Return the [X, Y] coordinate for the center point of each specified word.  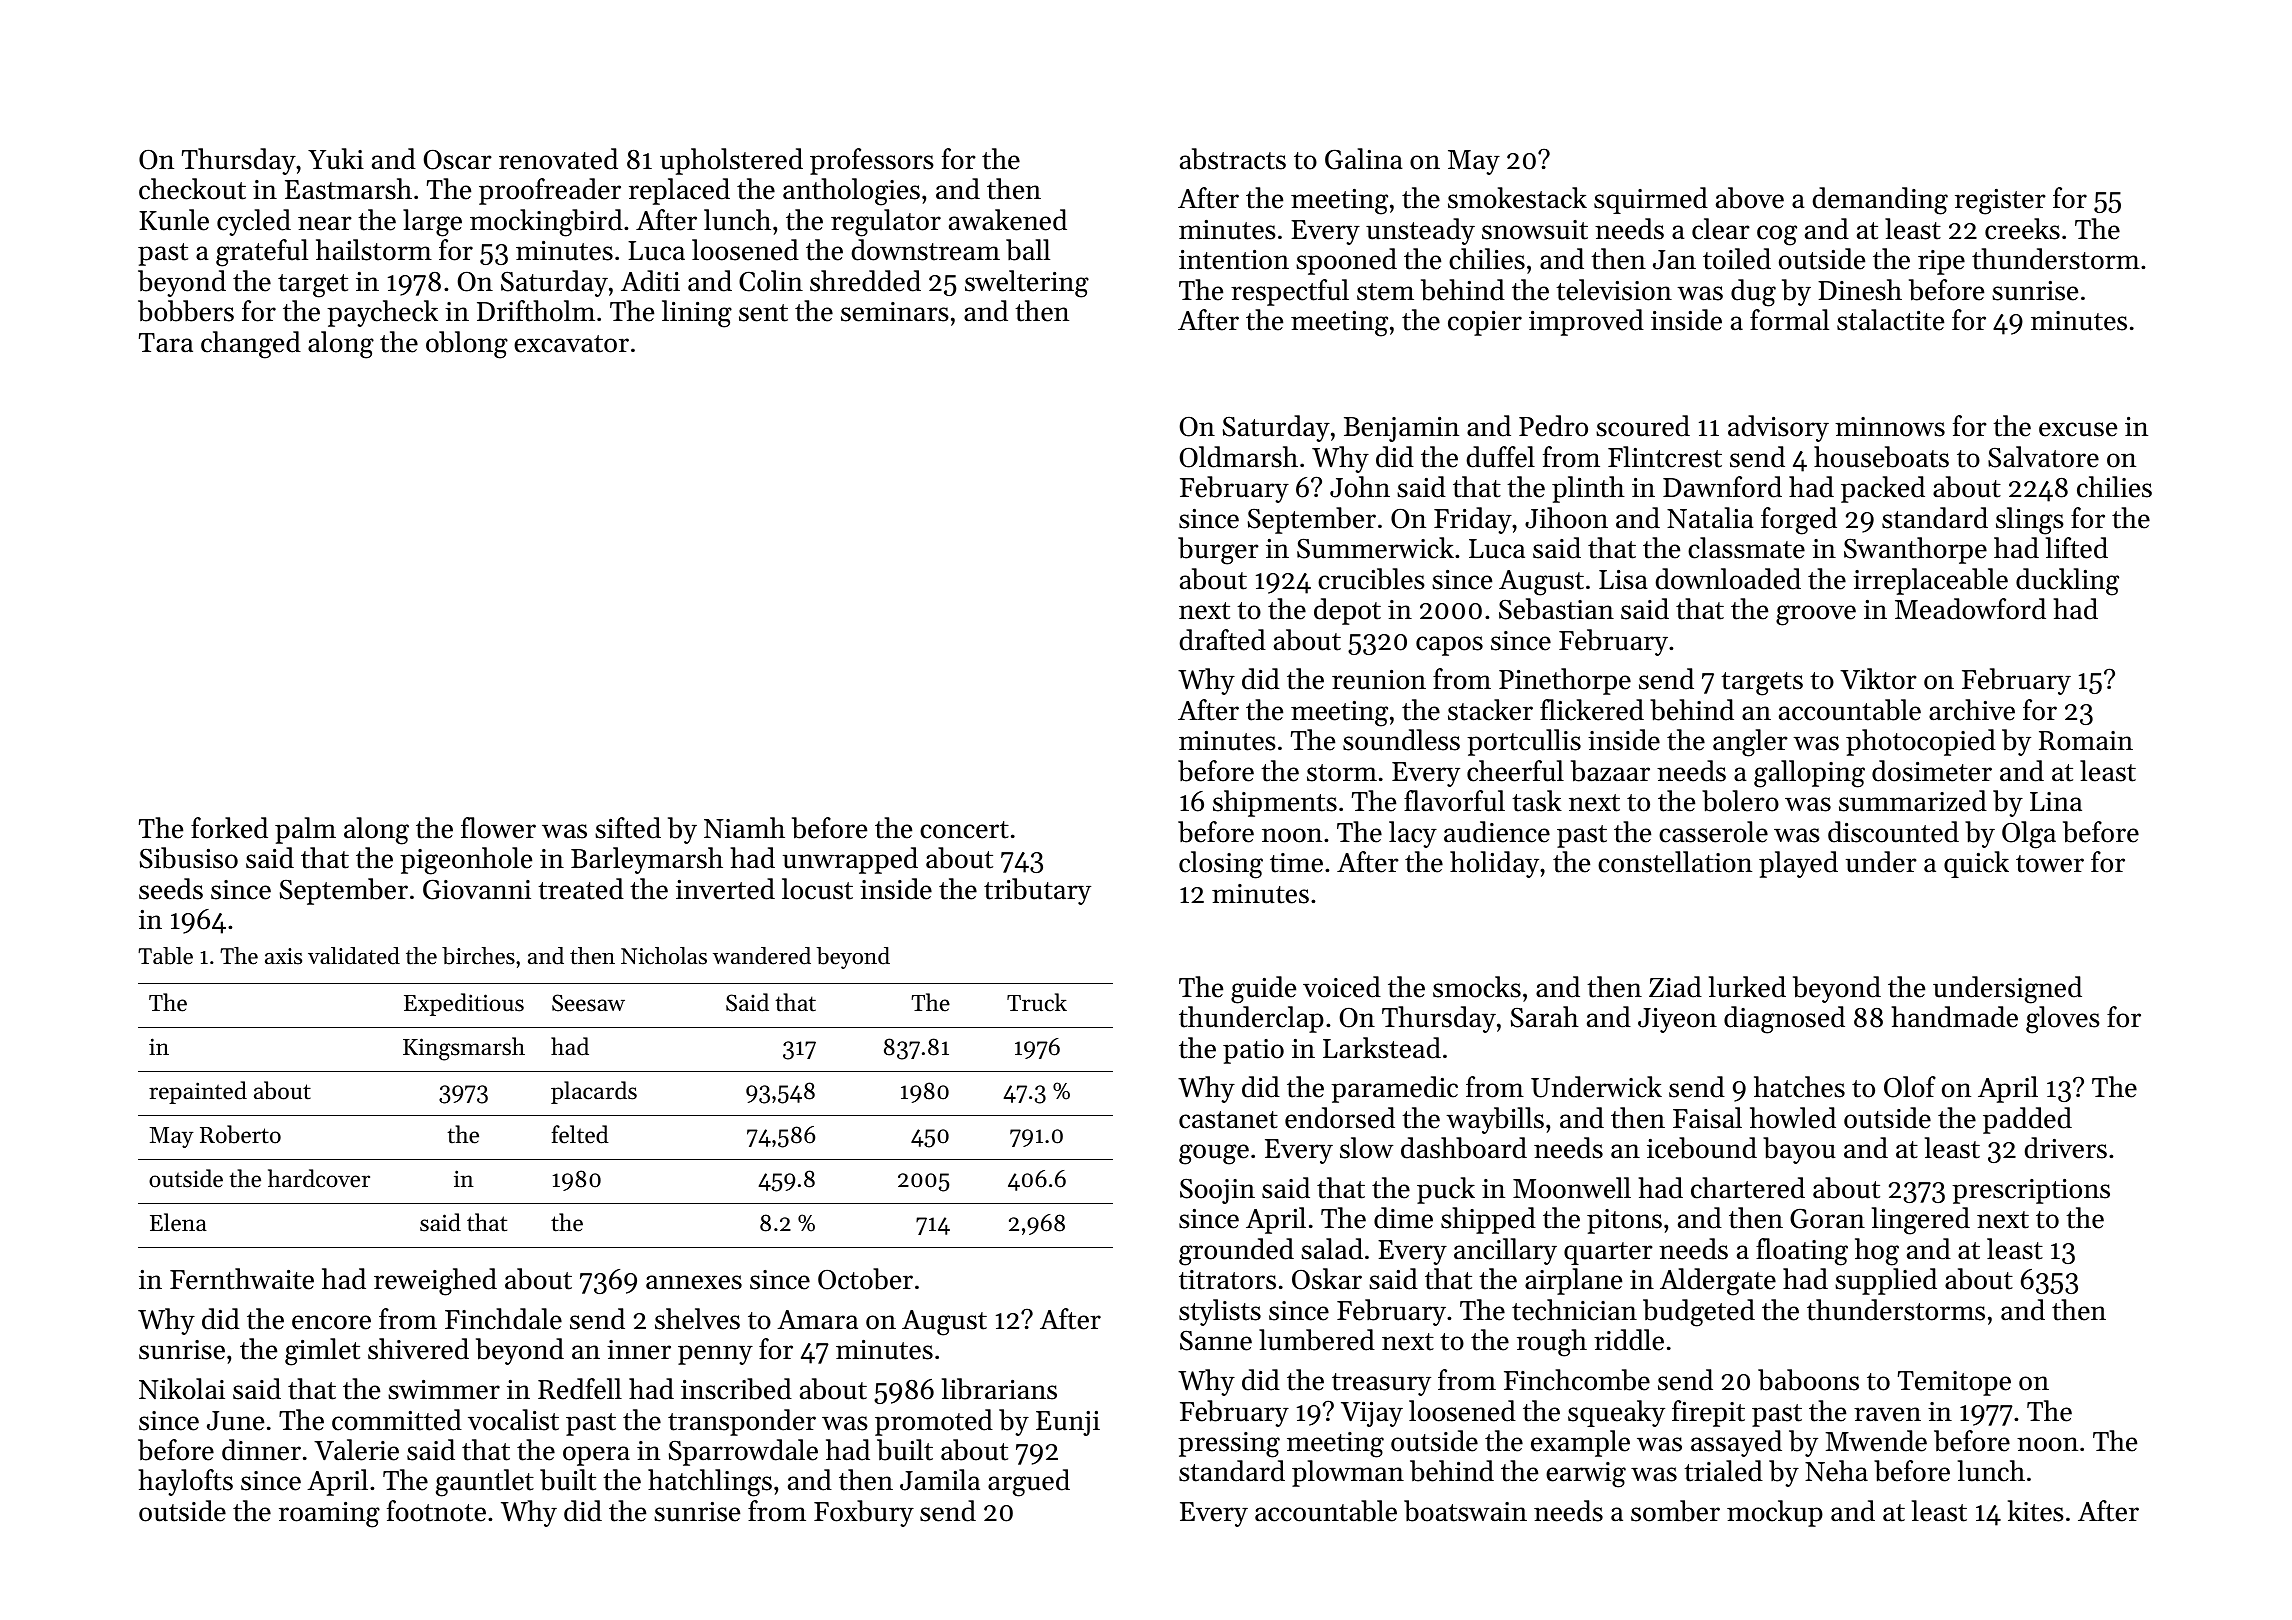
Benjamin [1401, 429]
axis [283, 956]
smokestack [1517, 198]
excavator [571, 344]
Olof [1910, 1087]
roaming [329, 1515]
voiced [1342, 987]
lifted [2077, 548]
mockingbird [546, 223]
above [1750, 198]
